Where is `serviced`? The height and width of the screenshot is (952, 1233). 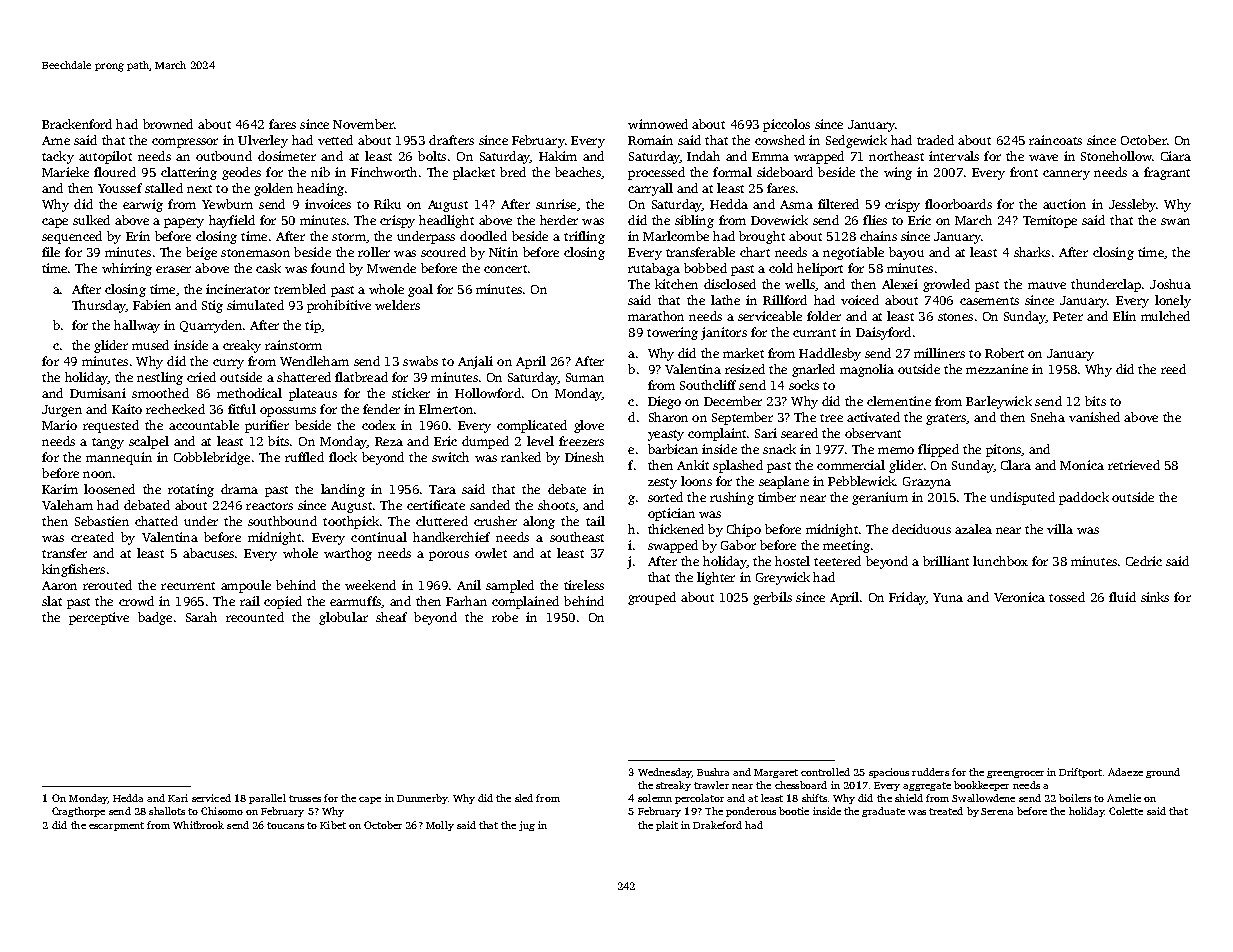 serviced is located at coordinates (211, 798).
